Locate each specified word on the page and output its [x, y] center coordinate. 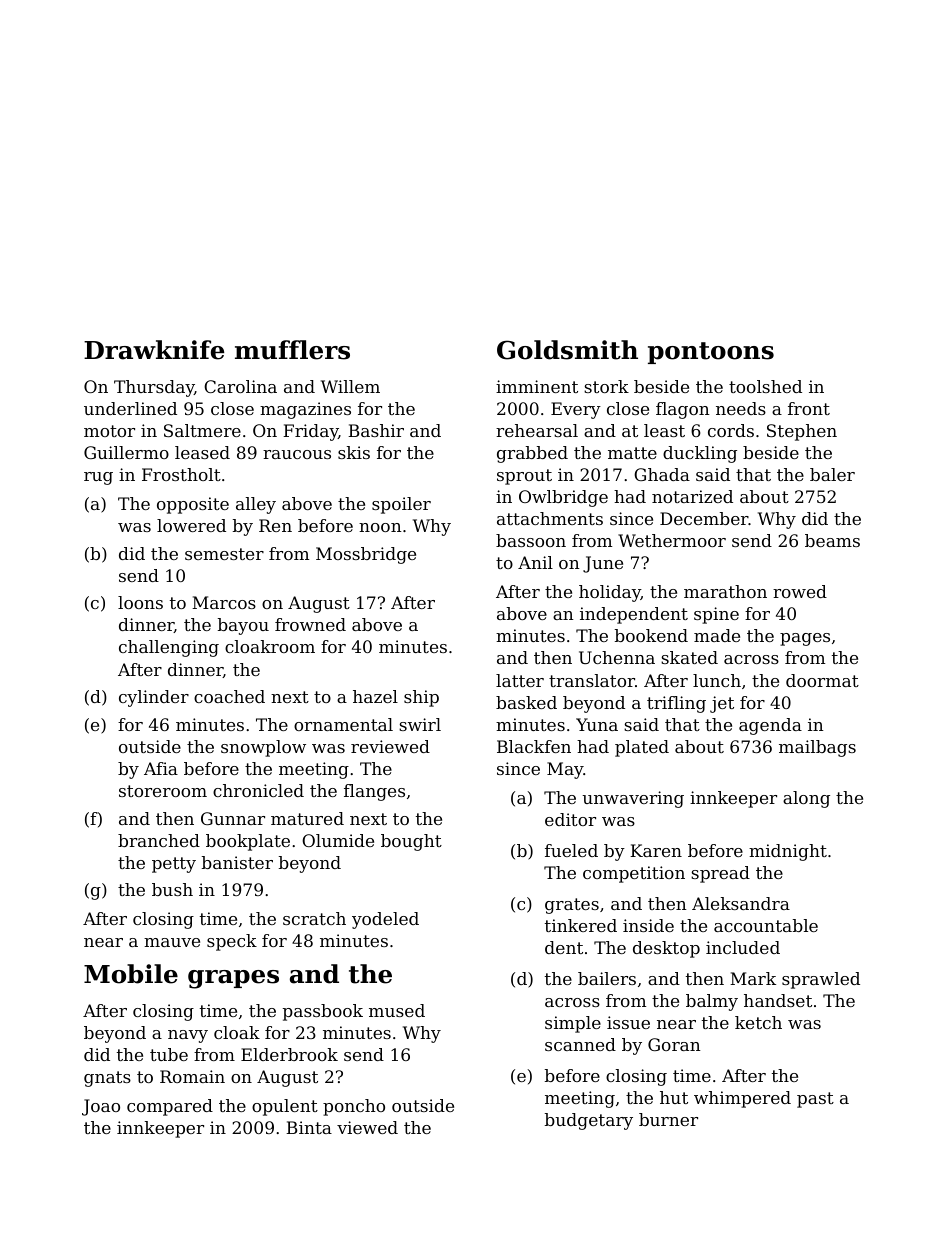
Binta [309, 1127]
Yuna [597, 724]
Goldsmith [567, 350]
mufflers [292, 350]
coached [229, 696]
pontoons [711, 353]
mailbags [817, 748]
